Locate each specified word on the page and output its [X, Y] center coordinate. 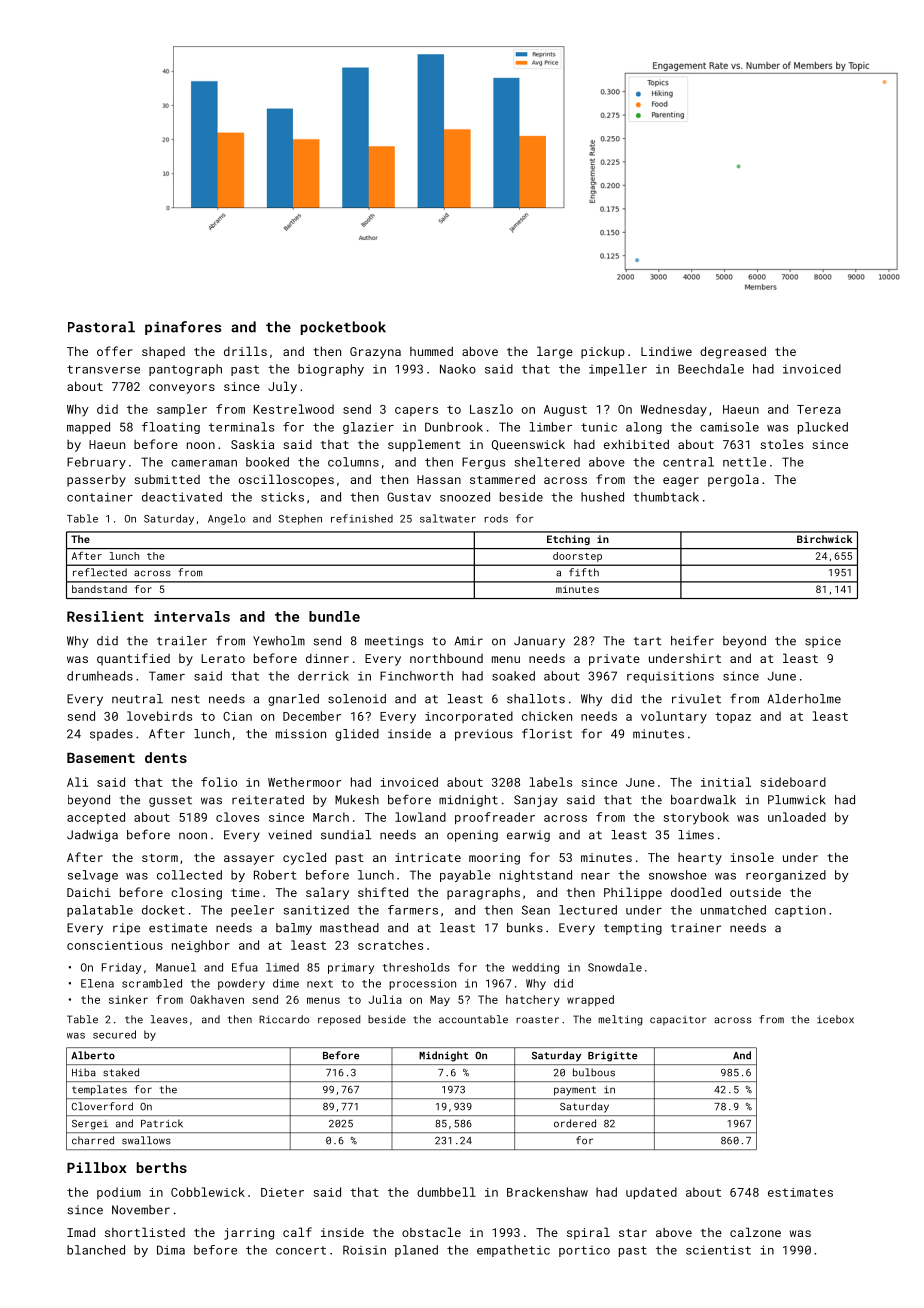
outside [755, 892]
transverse [103, 369]
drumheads [100, 676]
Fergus [483, 463]
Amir [468, 640]
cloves [237, 817]
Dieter [282, 1192]
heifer [692, 640]
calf [297, 1232]
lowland [420, 817]
